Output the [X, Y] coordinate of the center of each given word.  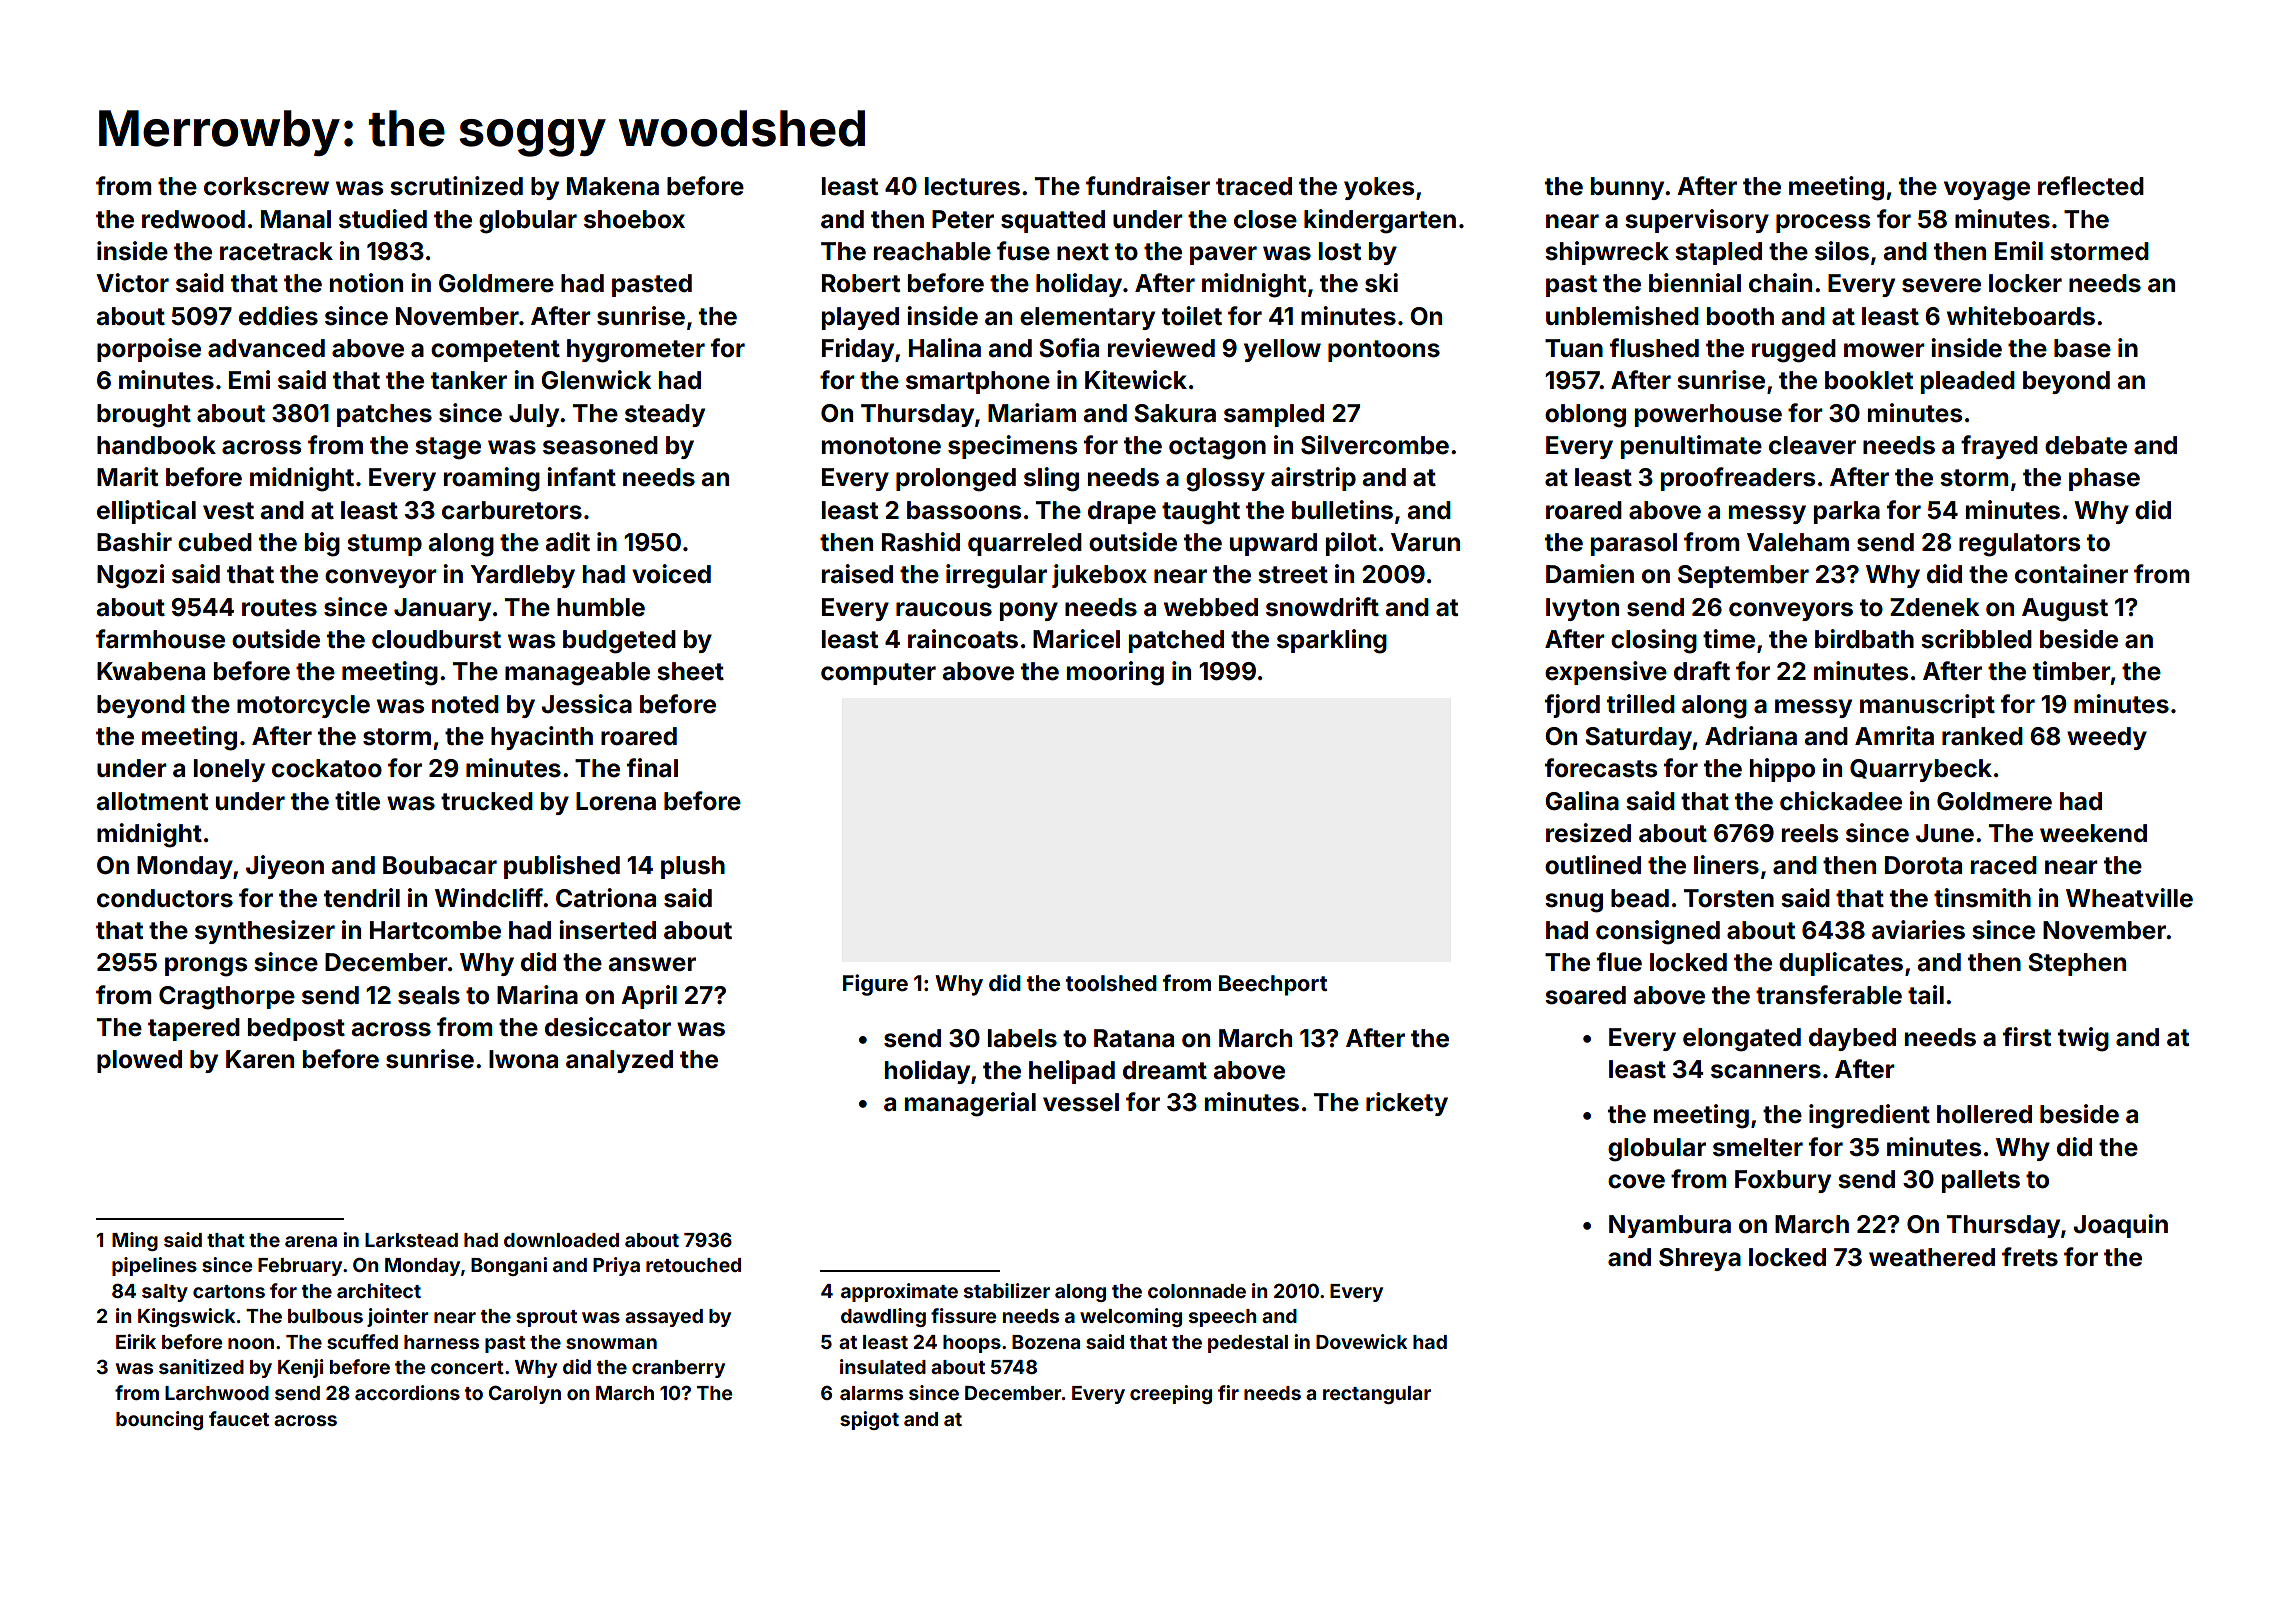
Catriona [606, 898]
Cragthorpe [227, 998]
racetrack [276, 251]
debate [2086, 445]
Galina [1582, 801]
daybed [1852, 1039]
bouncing [159, 1420]
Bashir [134, 542]
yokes [1379, 188]
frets [2030, 1257]
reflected [2091, 186]
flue [1619, 962]
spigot [869, 1420]
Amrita [1894, 736]
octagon [1217, 448]
